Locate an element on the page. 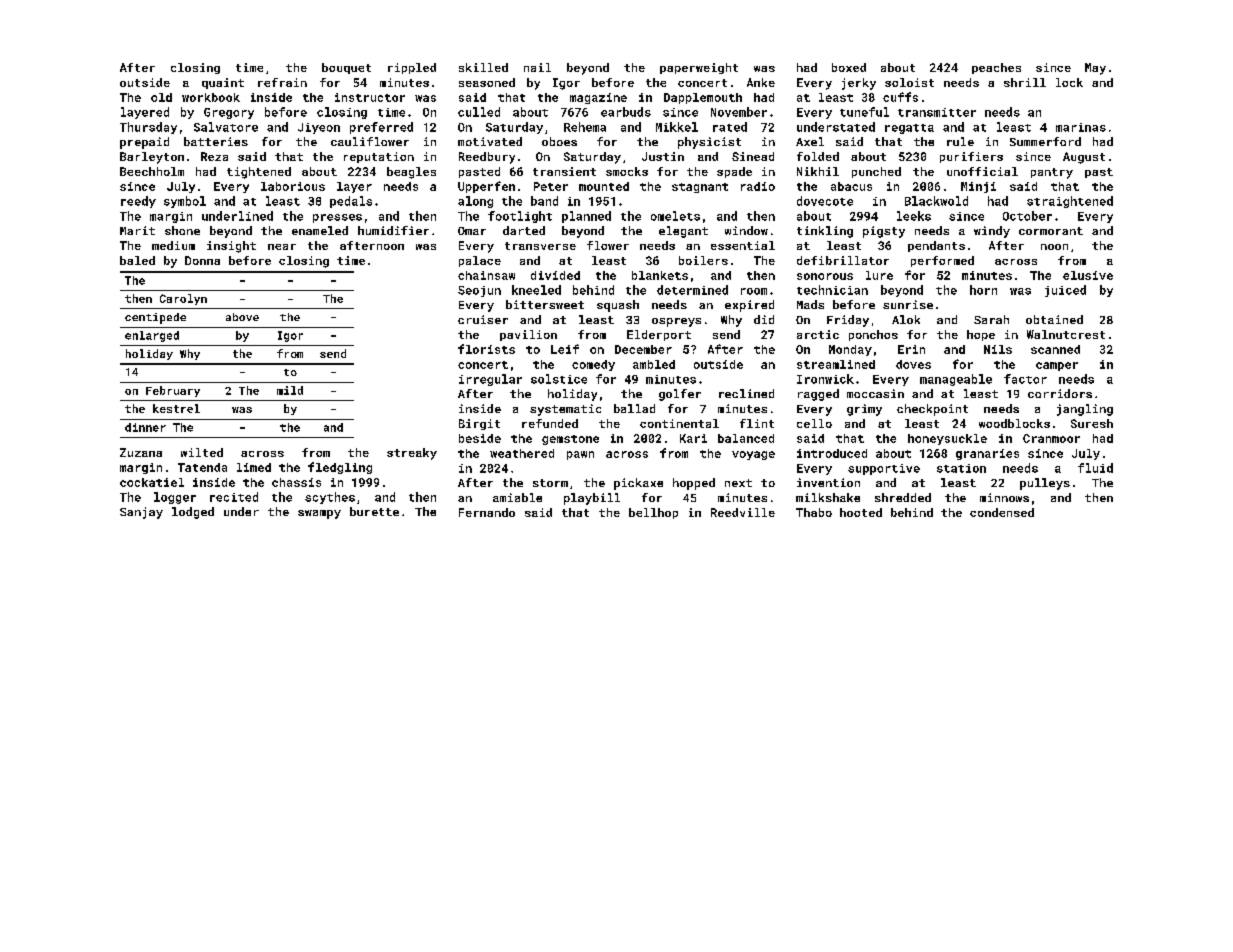  swampy is located at coordinates (319, 514).
